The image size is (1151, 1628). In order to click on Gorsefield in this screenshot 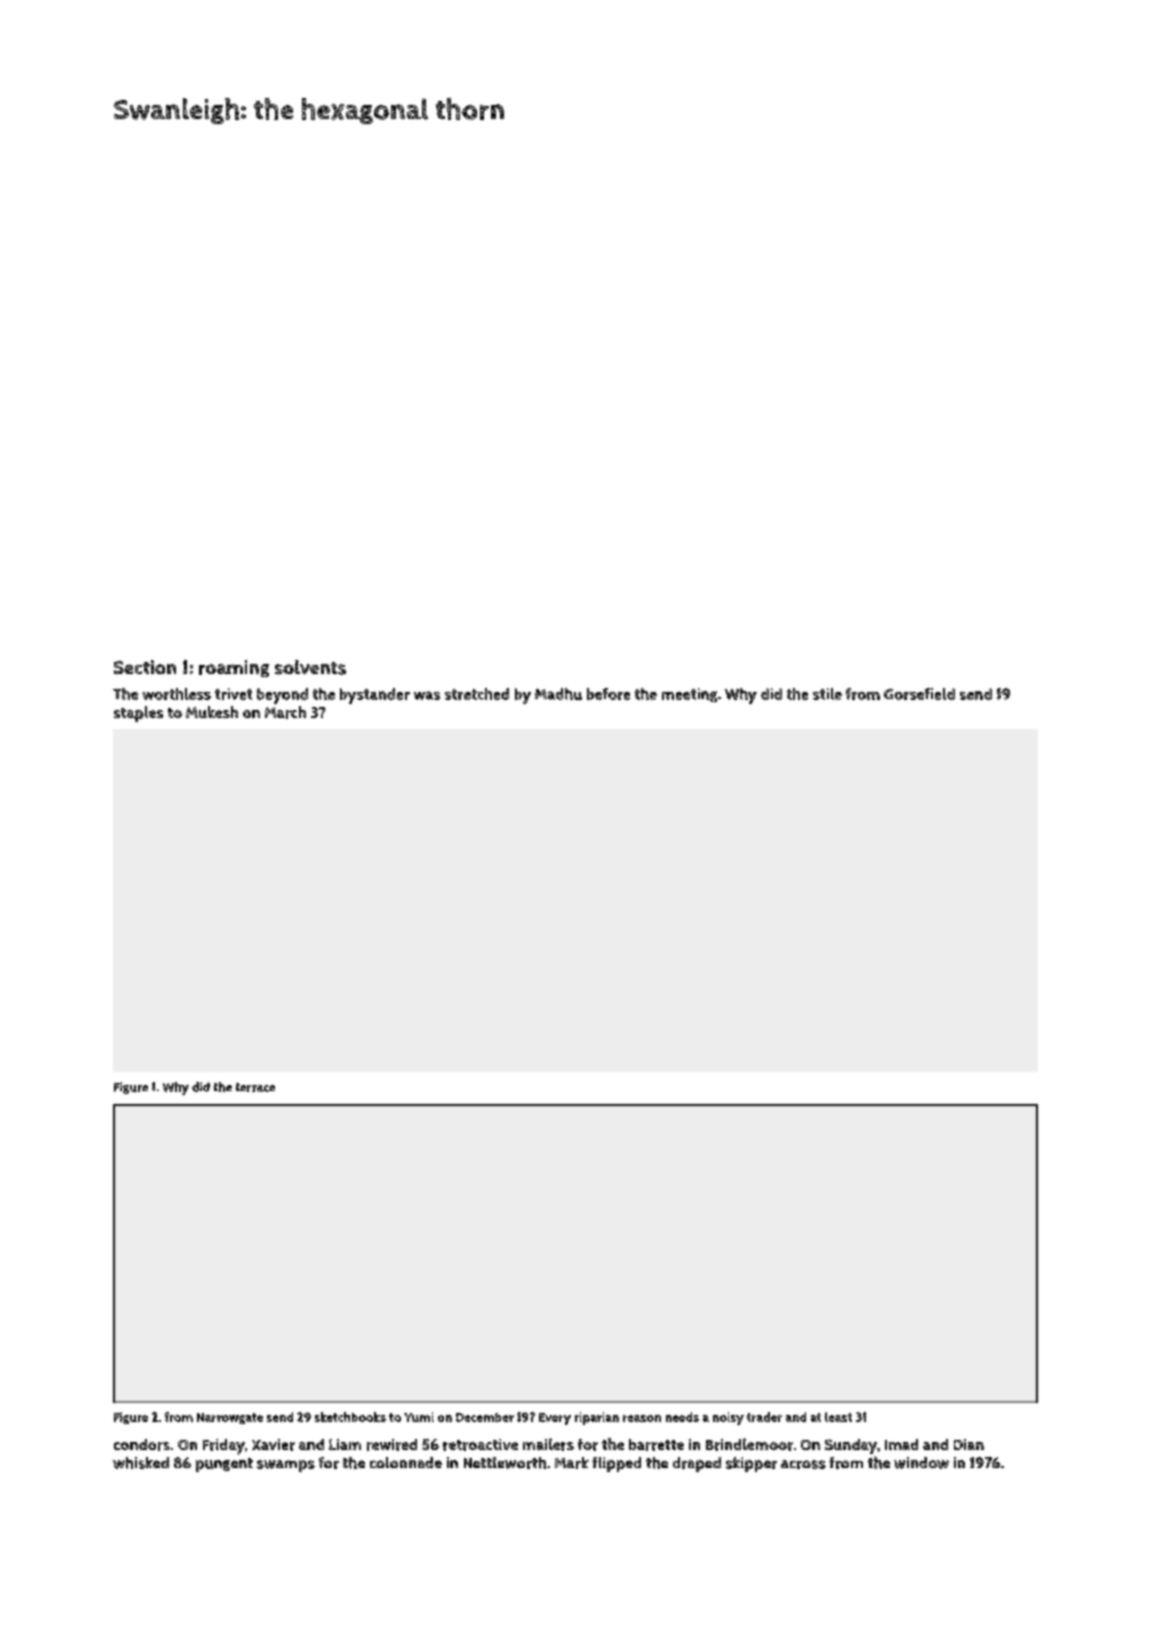, I will do `click(919, 694)`.
